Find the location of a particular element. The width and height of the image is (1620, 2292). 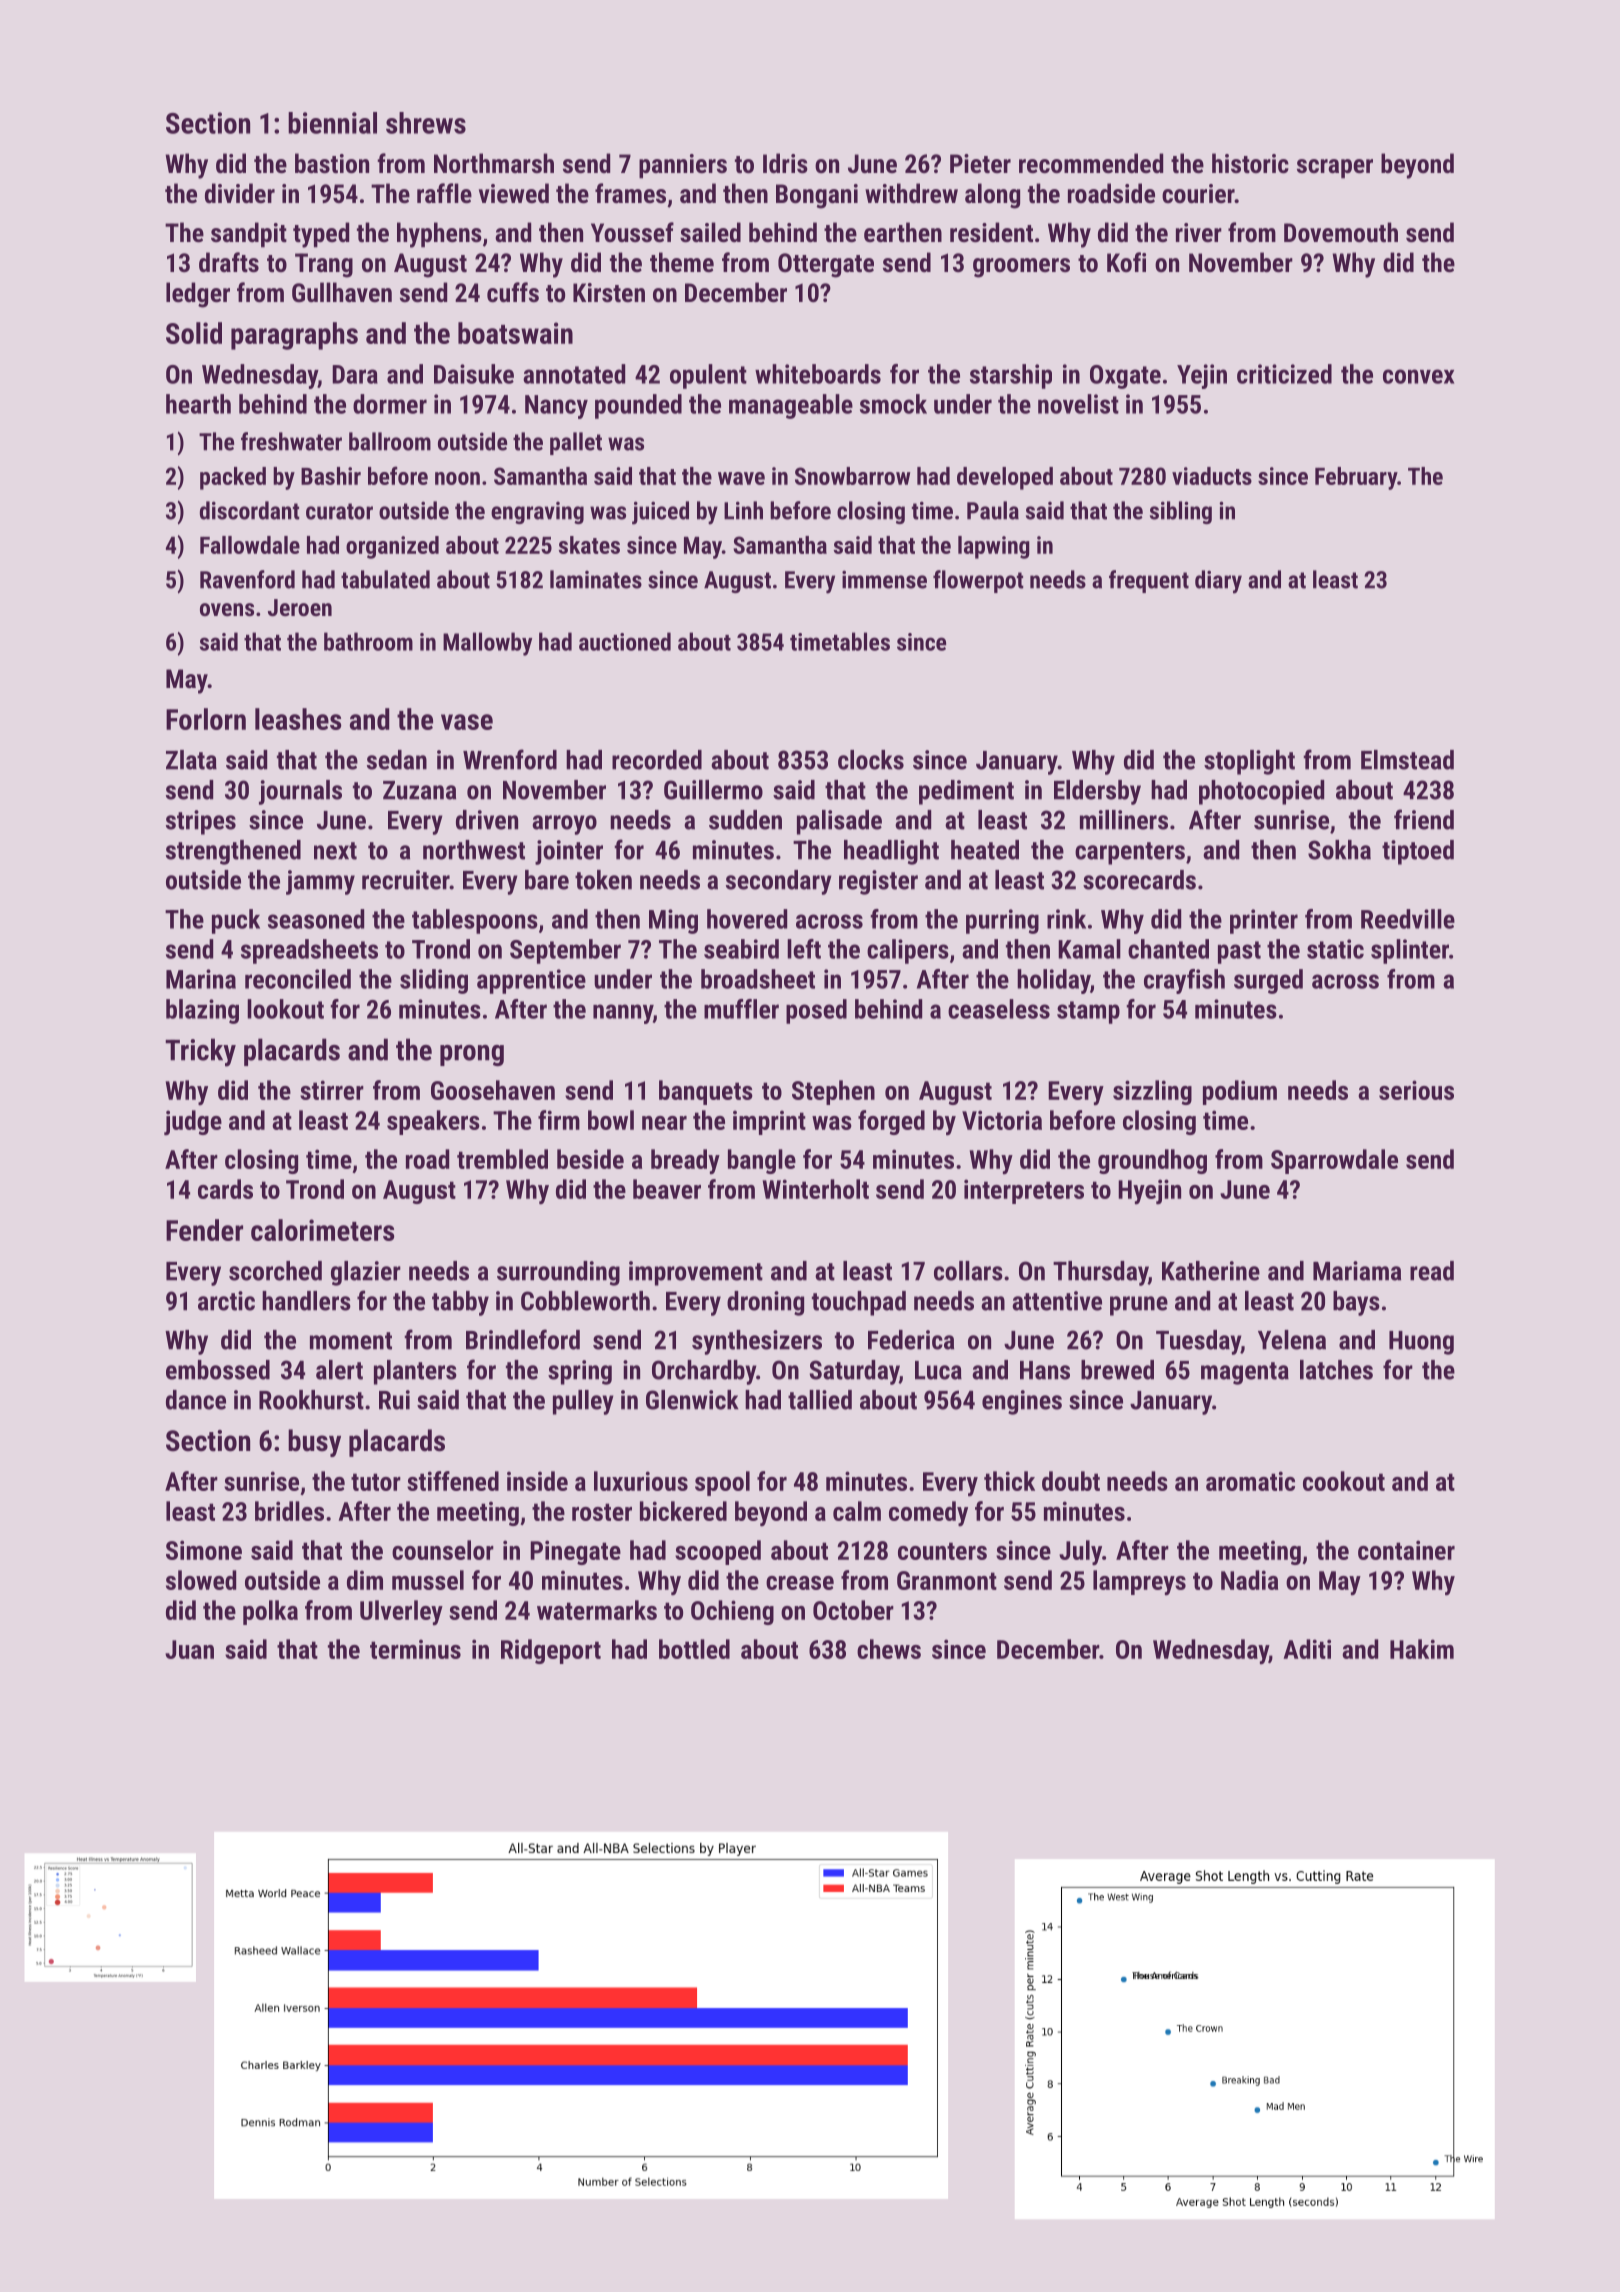

Mallowby is located at coordinates (487, 644).
